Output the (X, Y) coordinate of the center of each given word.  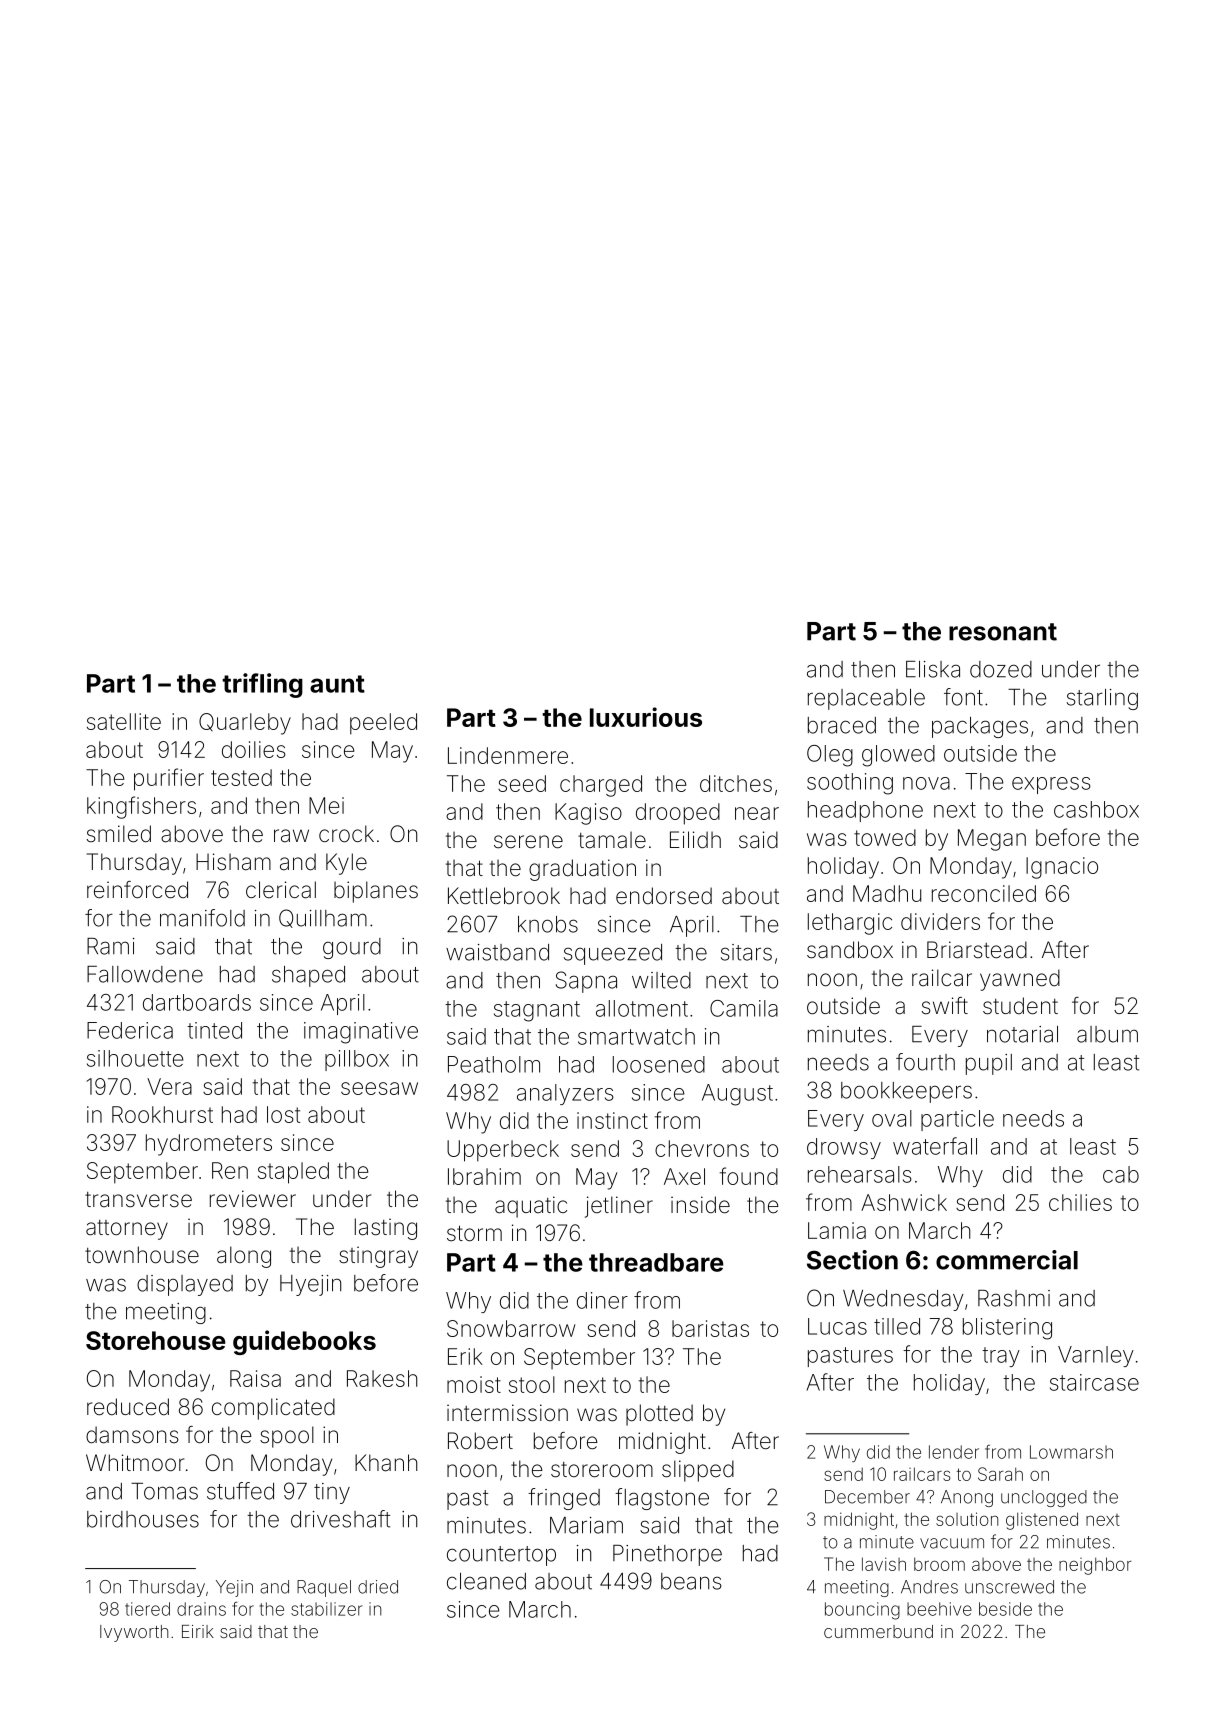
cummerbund (878, 1631)
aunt (337, 684)
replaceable (866, 699)
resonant (1003, 632)
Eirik (198, 1631)
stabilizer (326, 1609)
